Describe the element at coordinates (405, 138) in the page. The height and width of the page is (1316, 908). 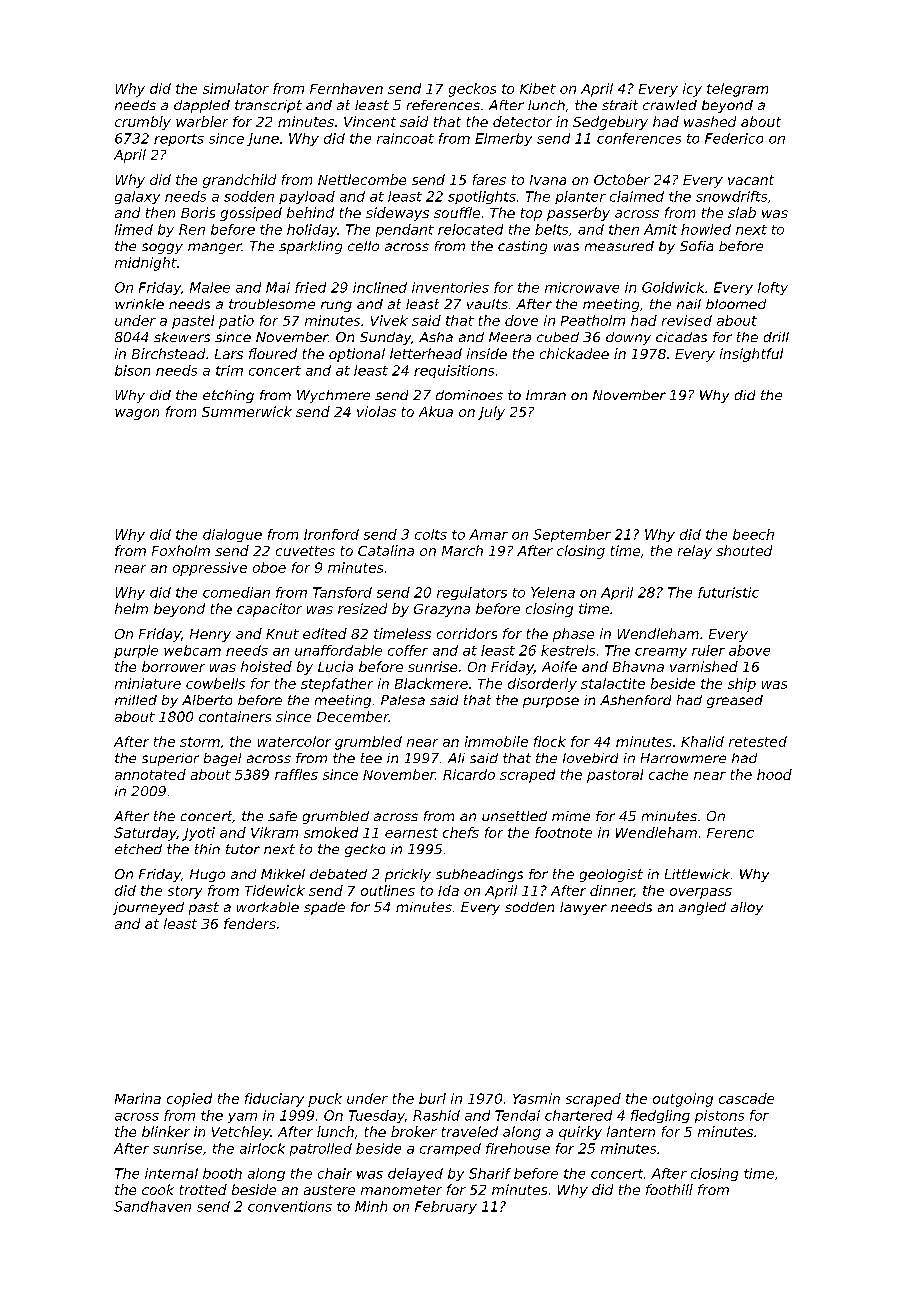
I see `raincoat` at that location.
